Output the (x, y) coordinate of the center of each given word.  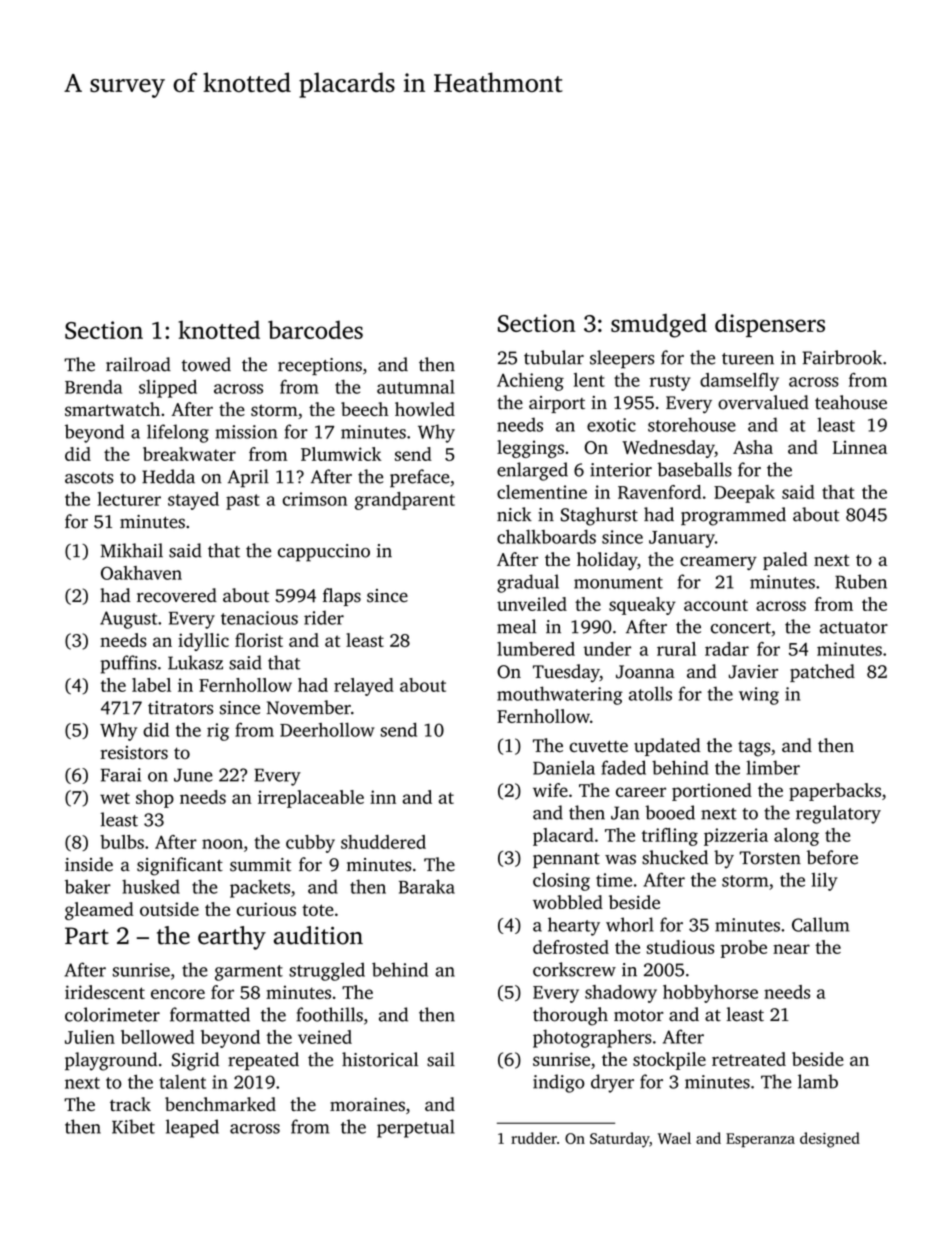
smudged (659, 325)
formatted (210, 1014)
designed (830, 1140)
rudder (534, 1138)
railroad (138, 364)
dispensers (770, 325)
